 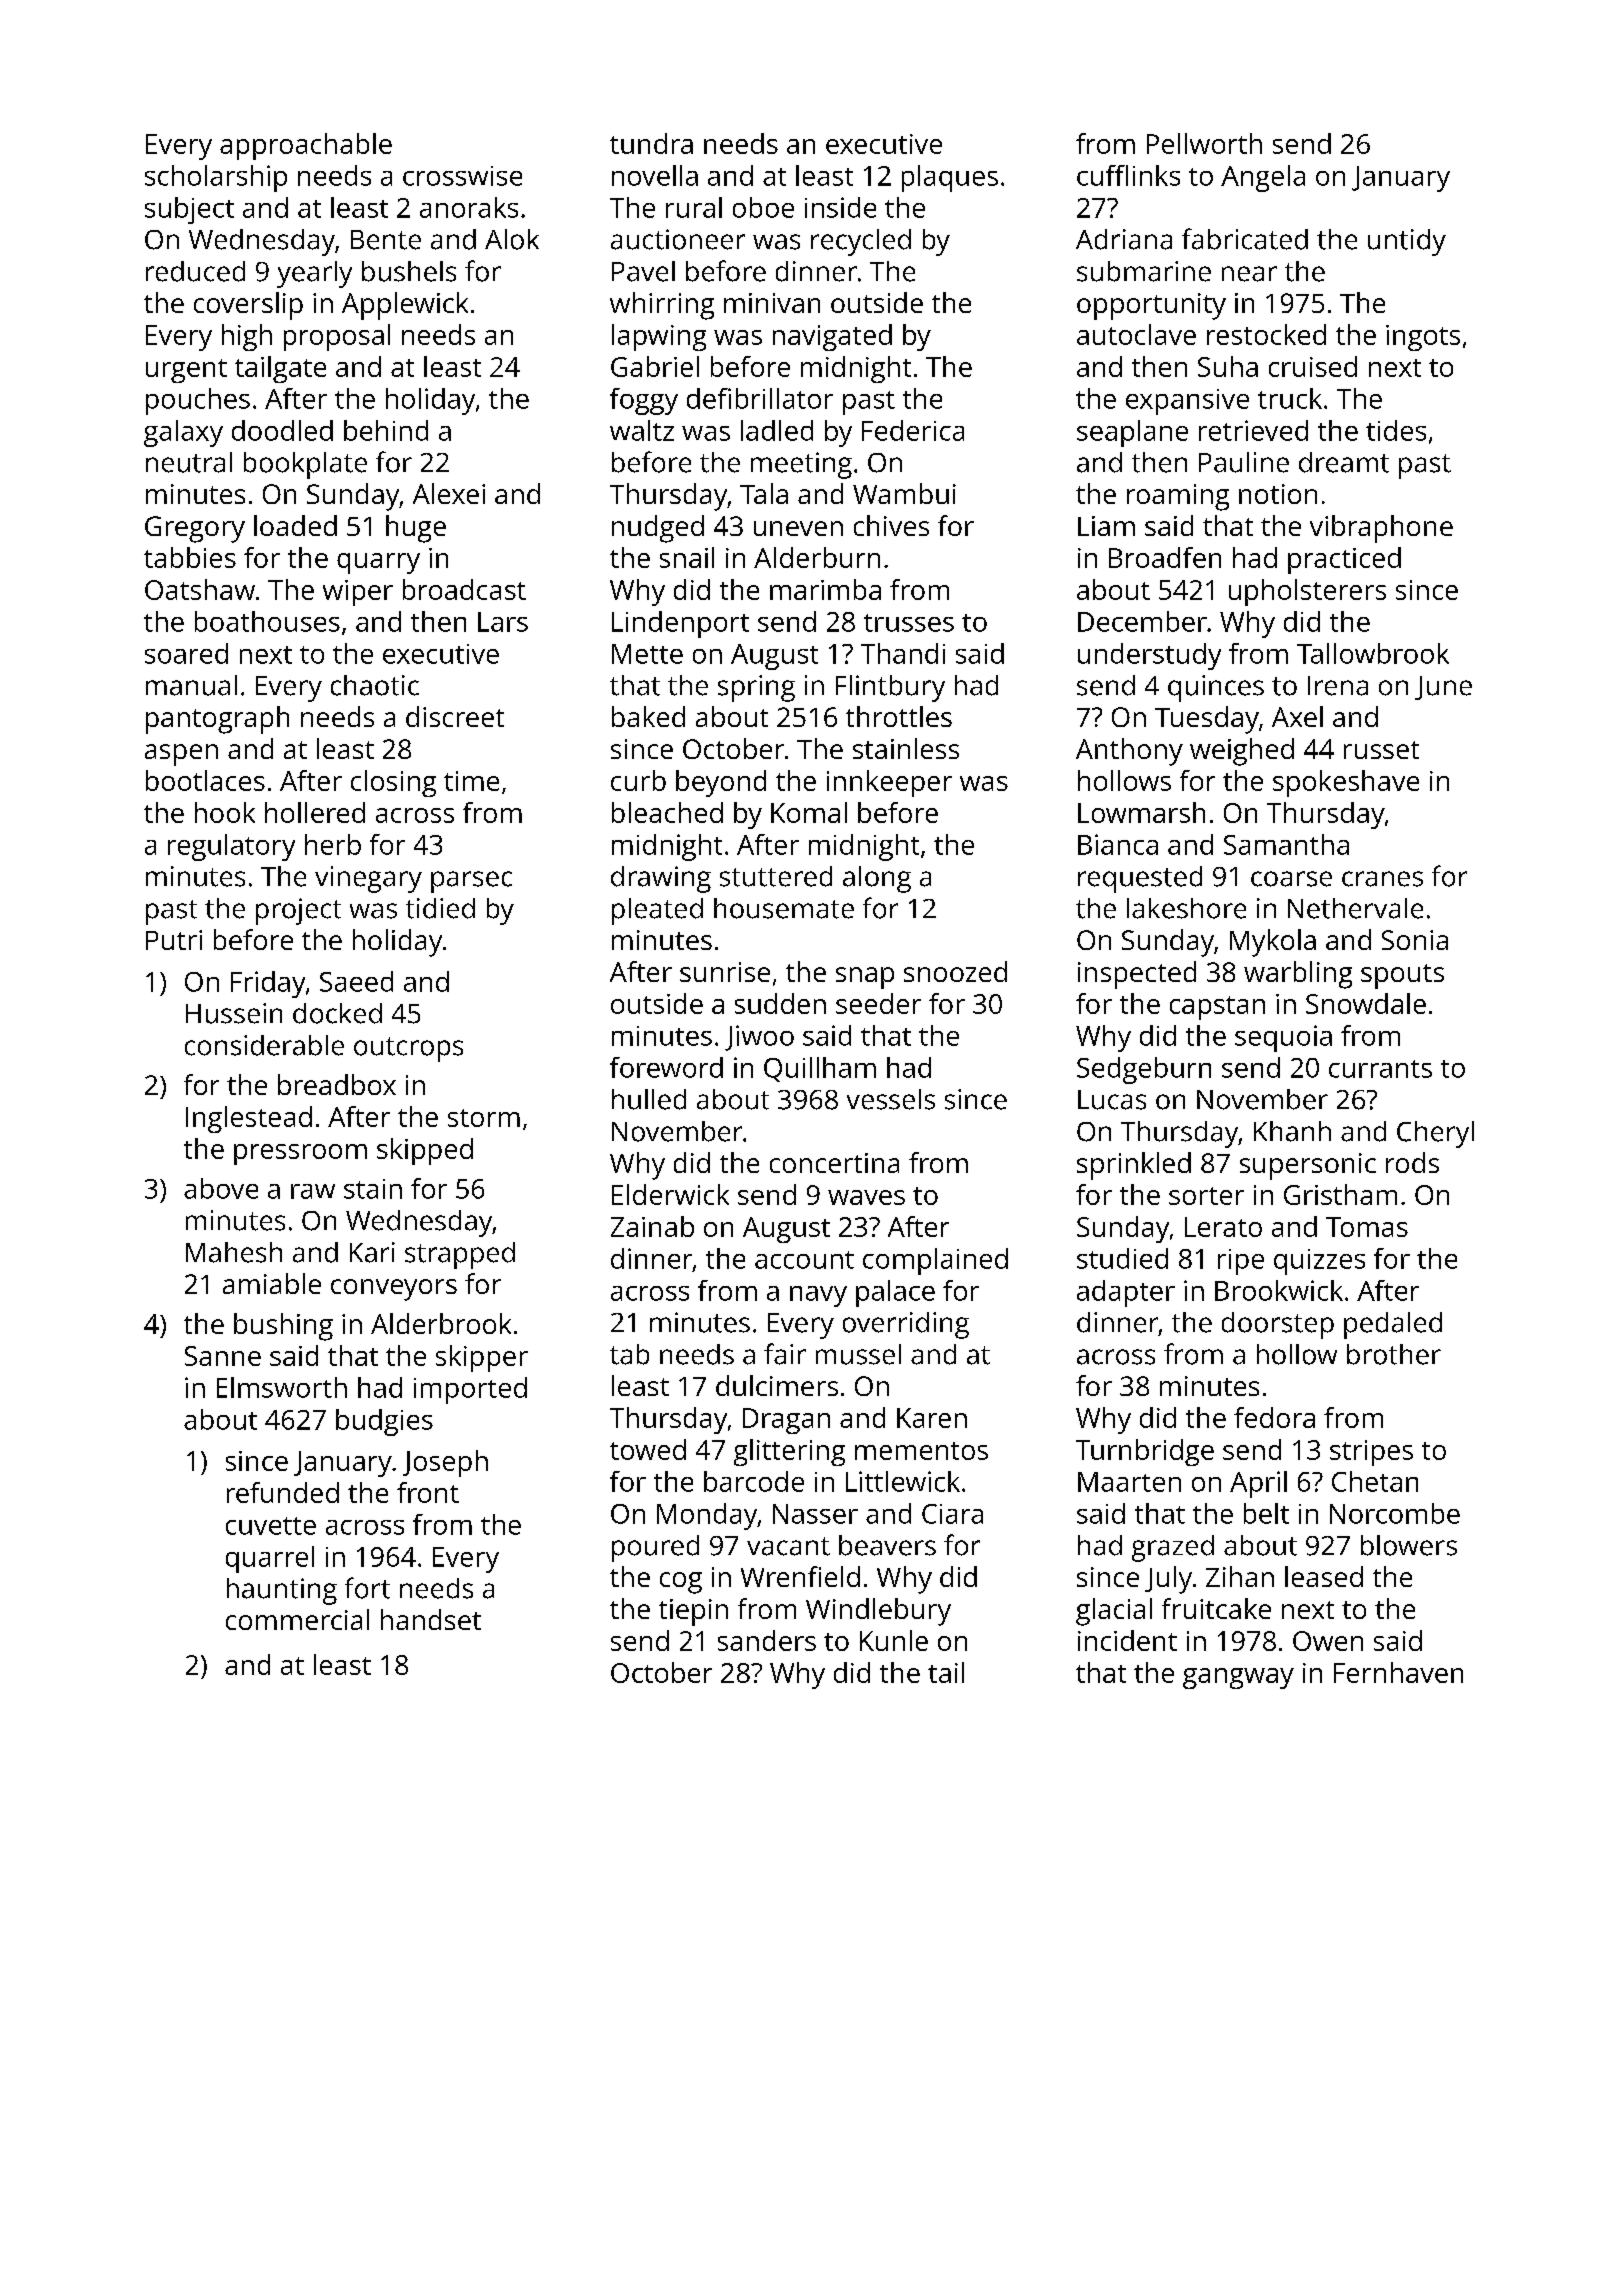 I want to click on notion, so click(x=1278, y=494).
